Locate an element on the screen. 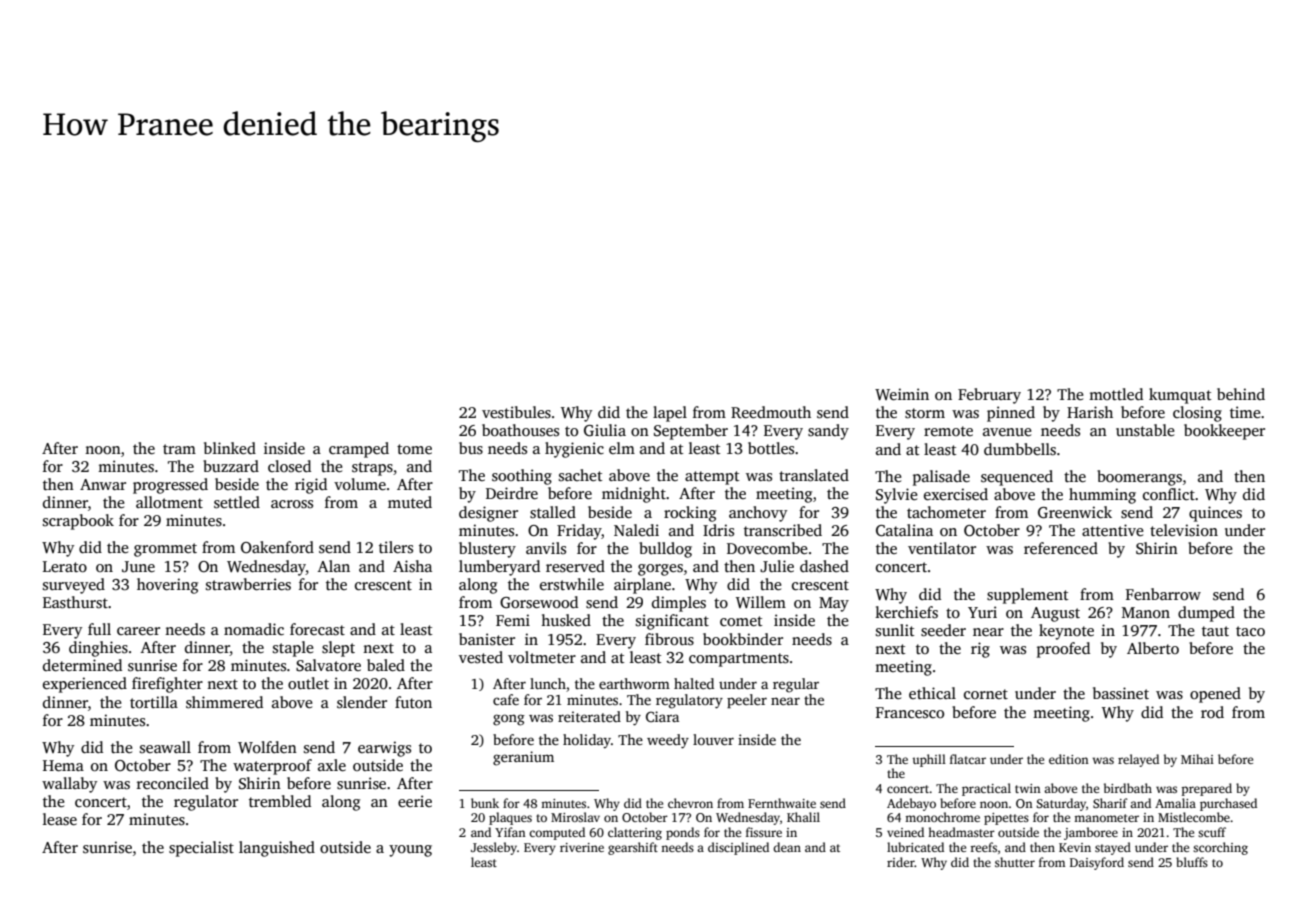 The image size is (1308, 924). dinghies is located at coordinates (98, 649).
